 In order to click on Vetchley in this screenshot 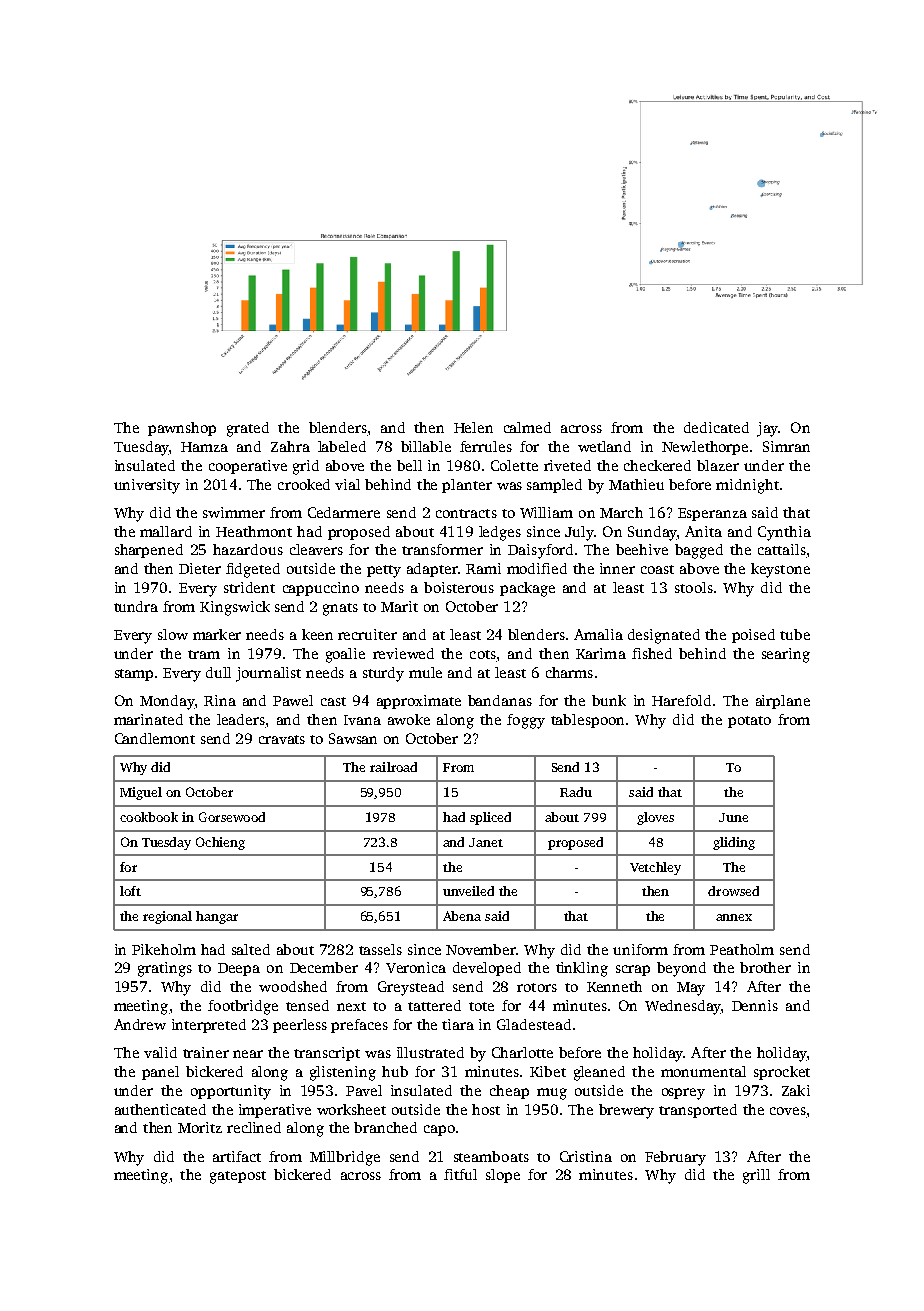, I will do `click(655, 868)`.
